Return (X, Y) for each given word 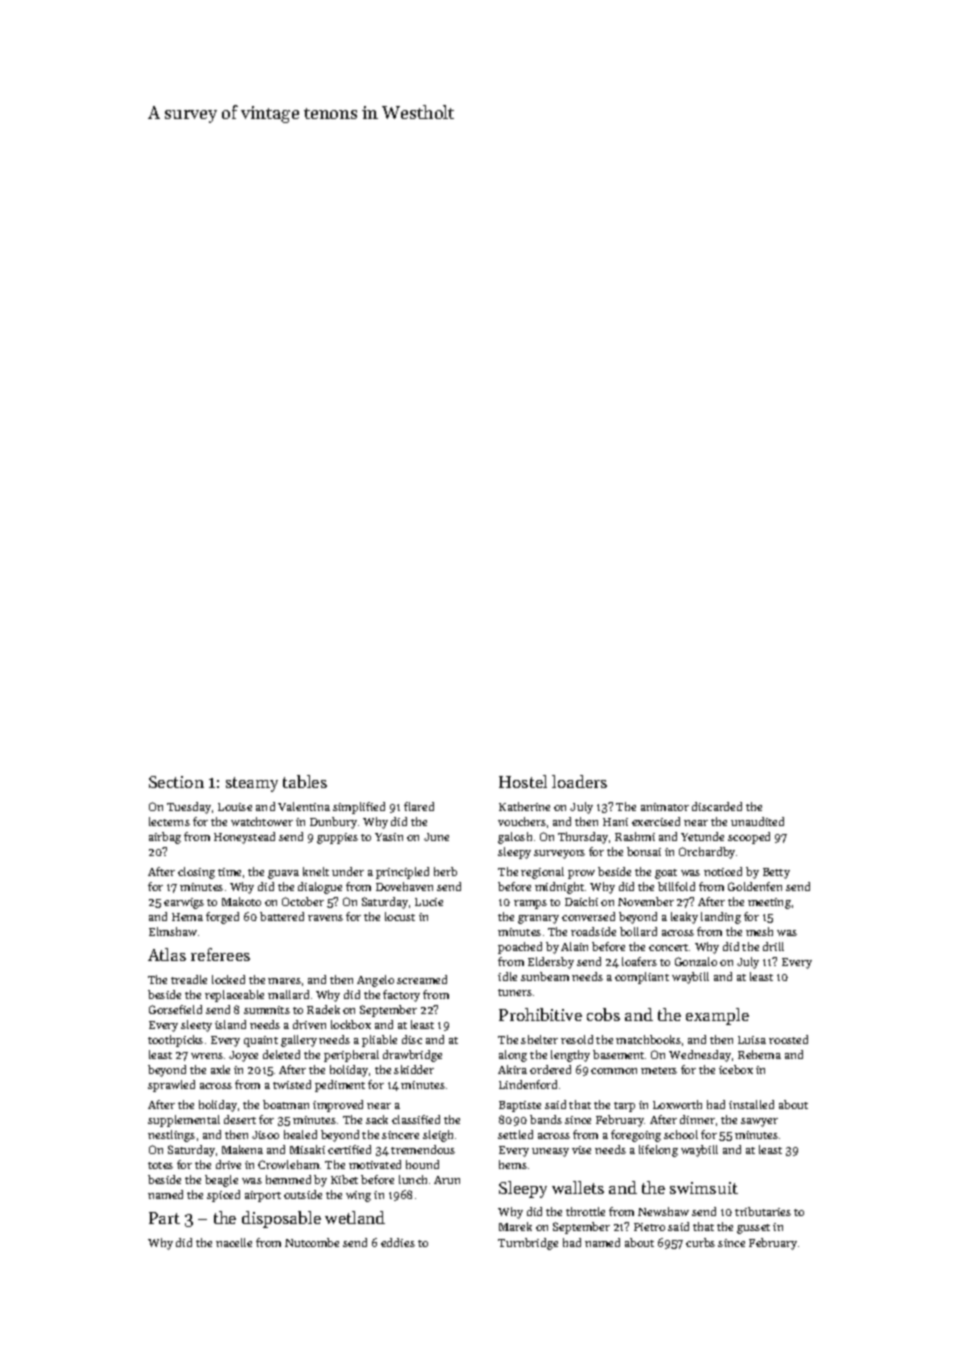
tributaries (763, 1211)
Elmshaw (173, 931)
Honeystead (244, 838)
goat (666, 874)
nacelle (234, 1242)
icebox (736, 1069)
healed (300, 1134)
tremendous (423, 1149)
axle (220, 1069)
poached (520, 948)
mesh (759, 931)
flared (419, 806)
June (436, 837)
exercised (656, 821)
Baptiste (520, 1106)
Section (176, 782)
